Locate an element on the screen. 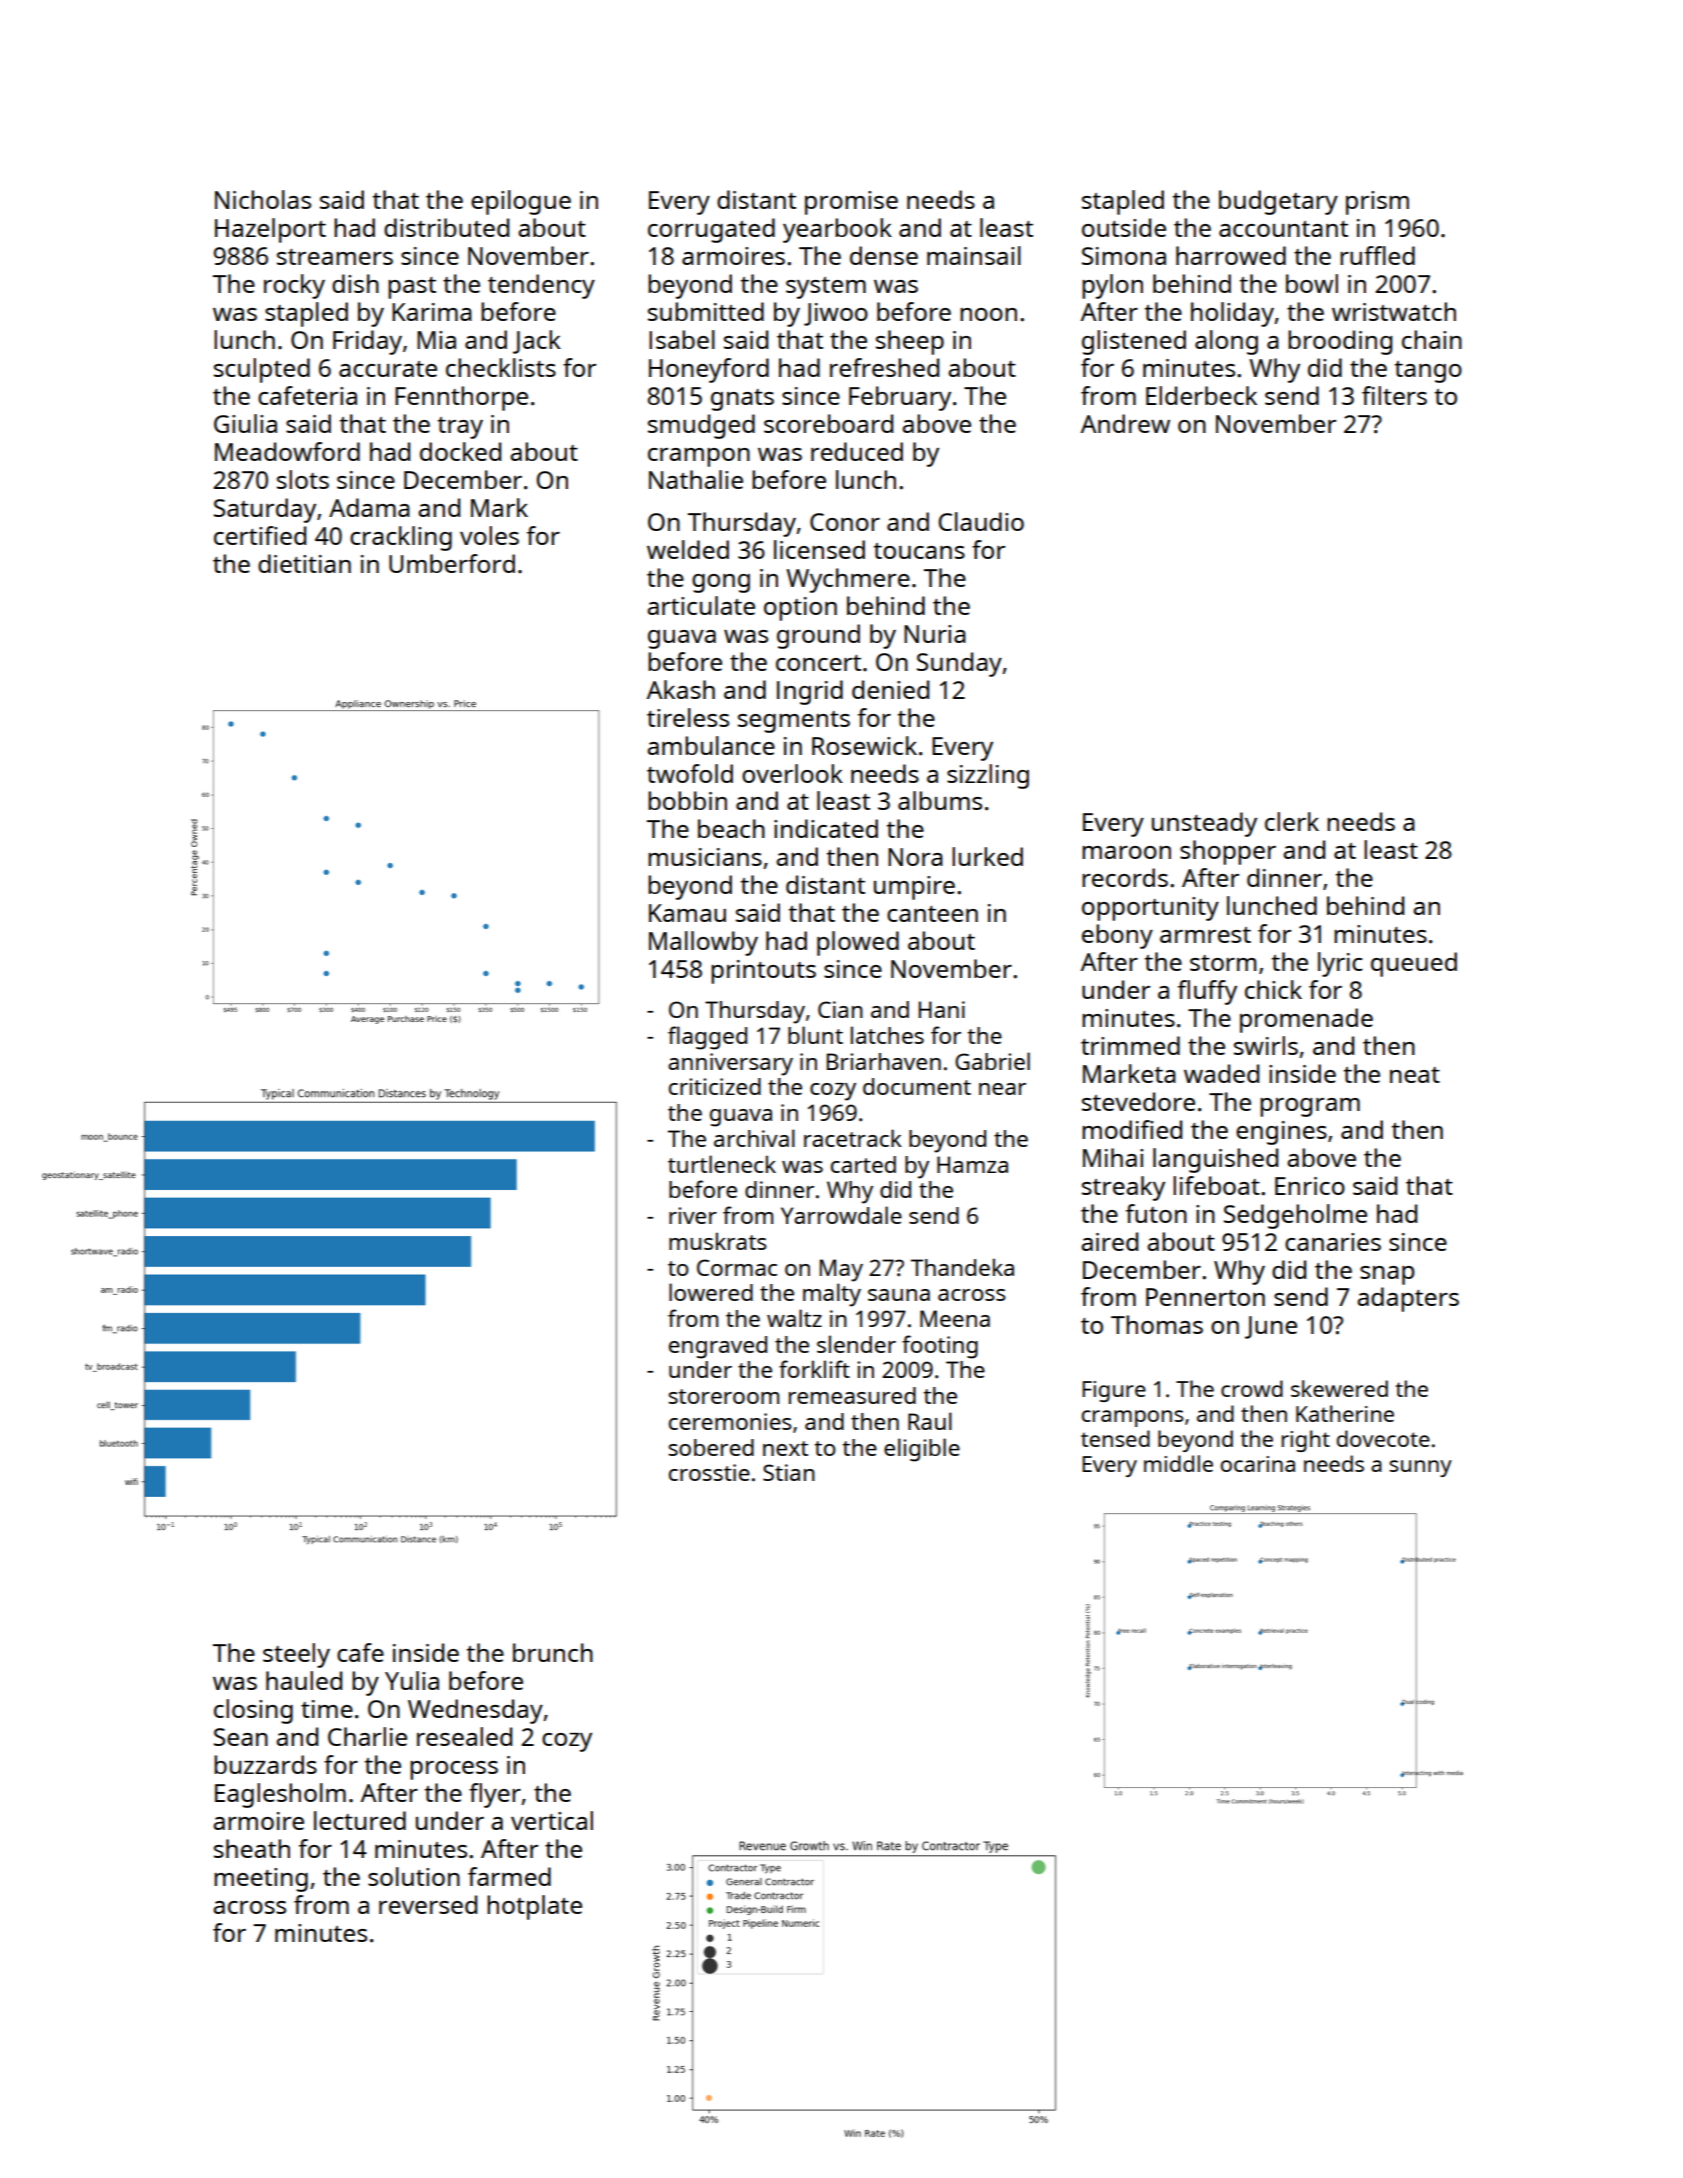 Image resolution: width=1683 pixels, height=2178 pixels. Kamau is located at coordinates (687, 913).
